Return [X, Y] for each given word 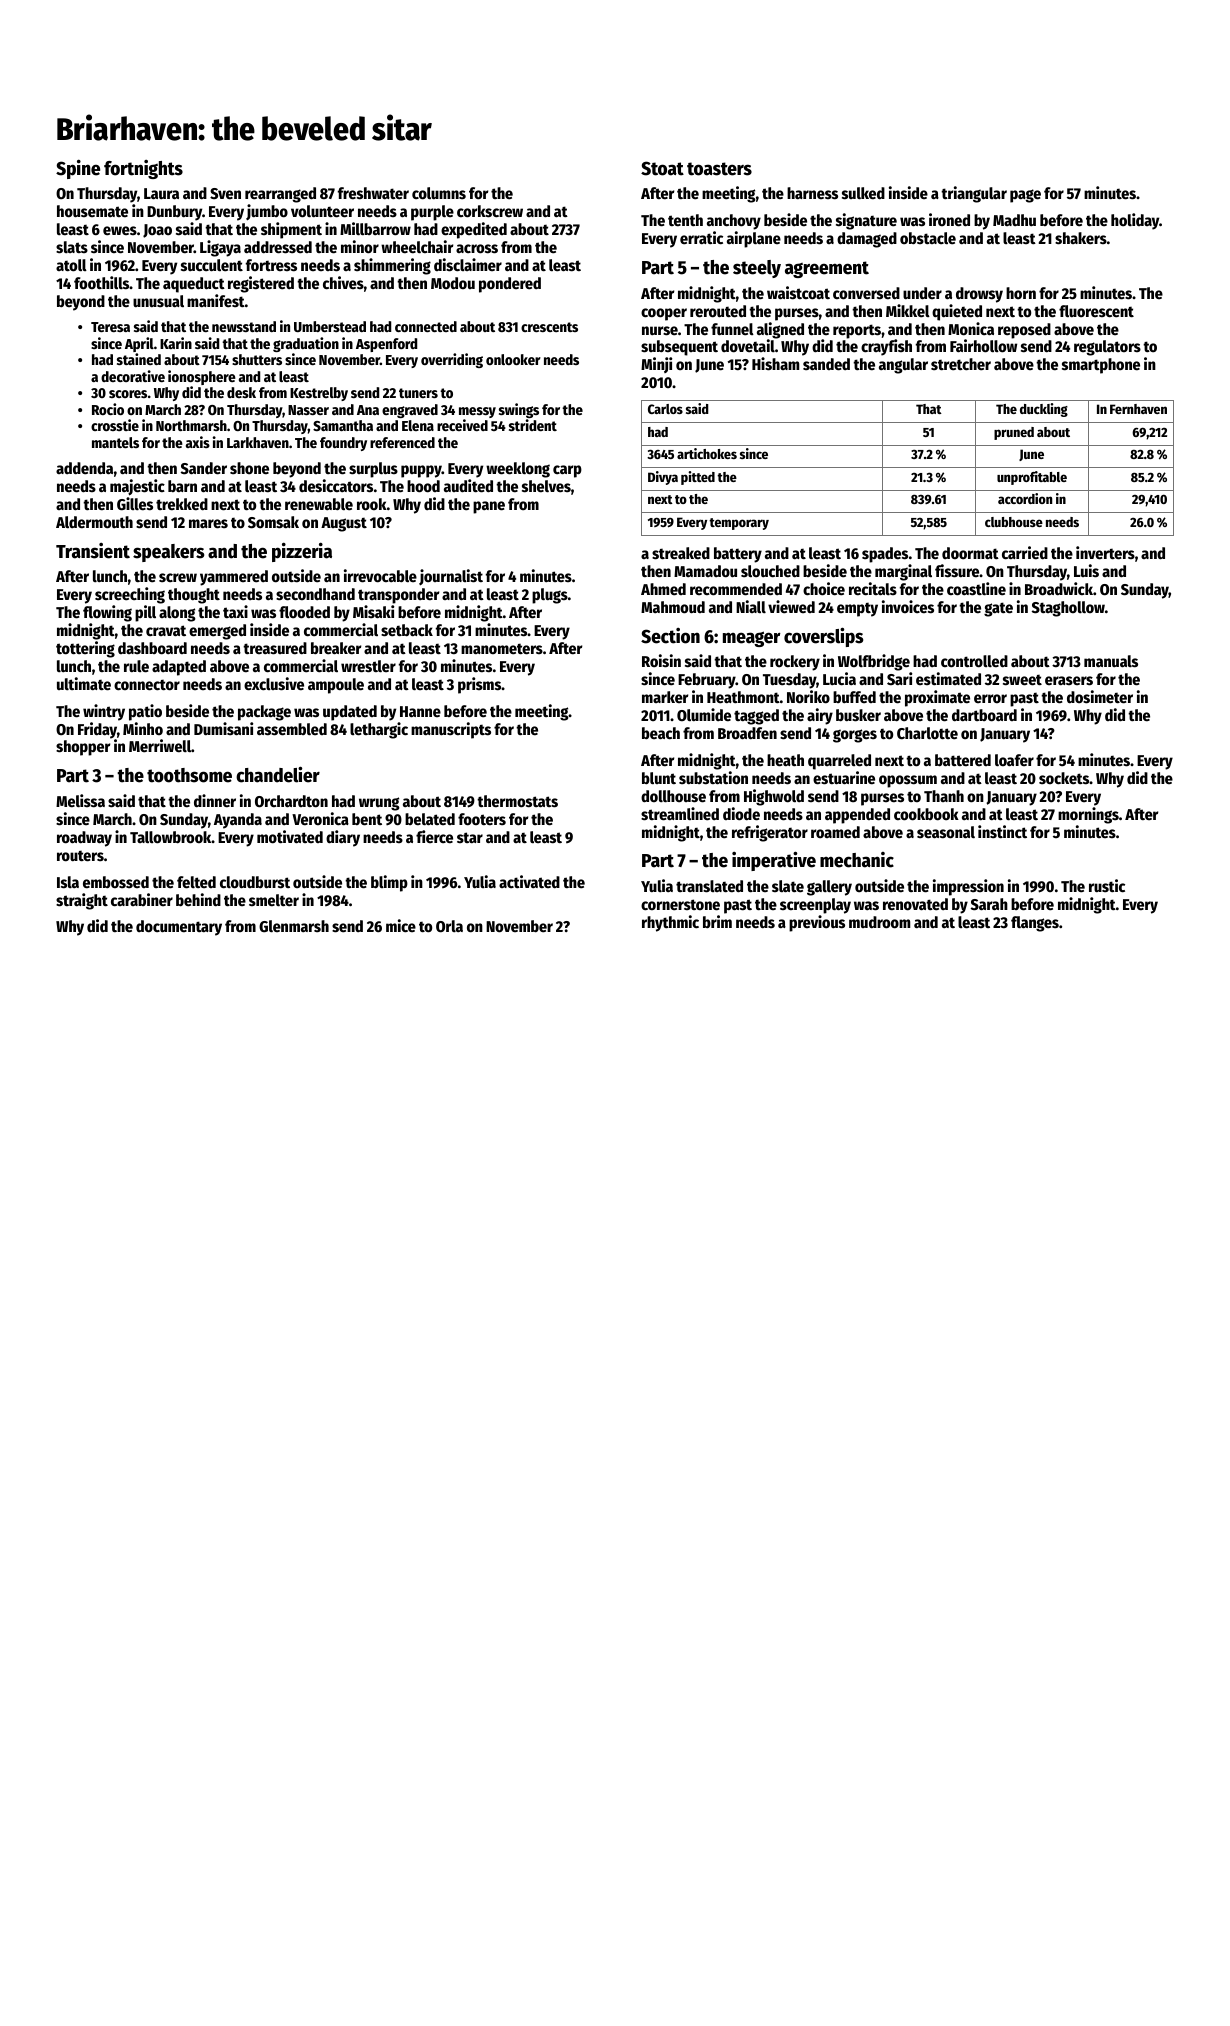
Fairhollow [983, 346]
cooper [664, 314]
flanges [1035, 924]
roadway [84, 839]
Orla [449, 926]
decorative [133, 376]
